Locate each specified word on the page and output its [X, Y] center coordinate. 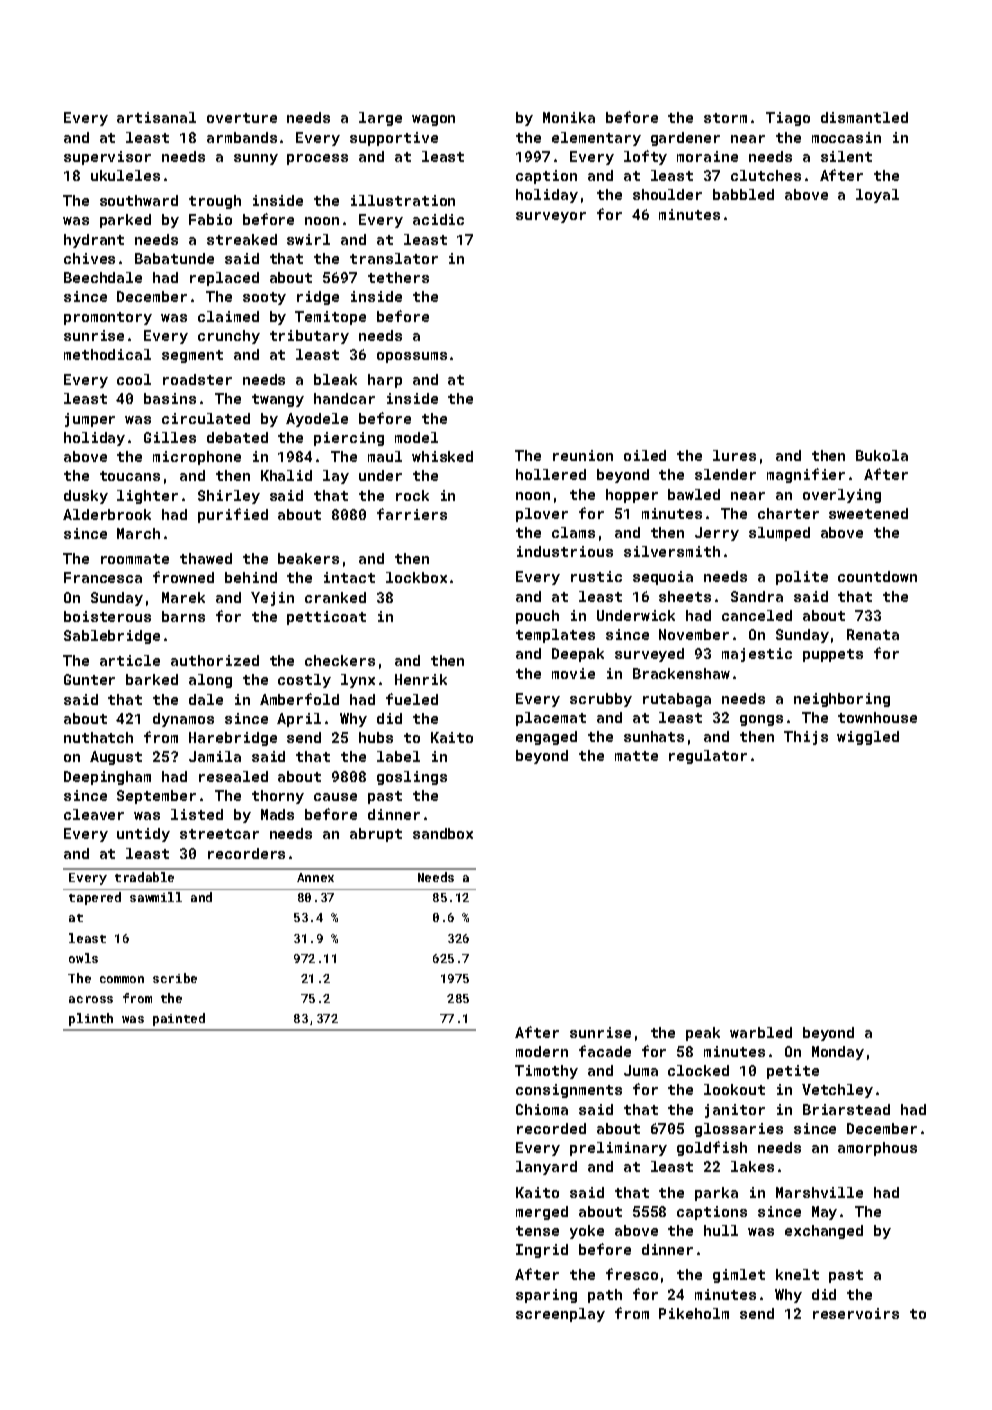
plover [542, 515]
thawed [206, 558]
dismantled [864, 117]
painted [179, 1019]
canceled [757, 615]
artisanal [156, 117]
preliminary [618, 1149]
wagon [433, 120]
